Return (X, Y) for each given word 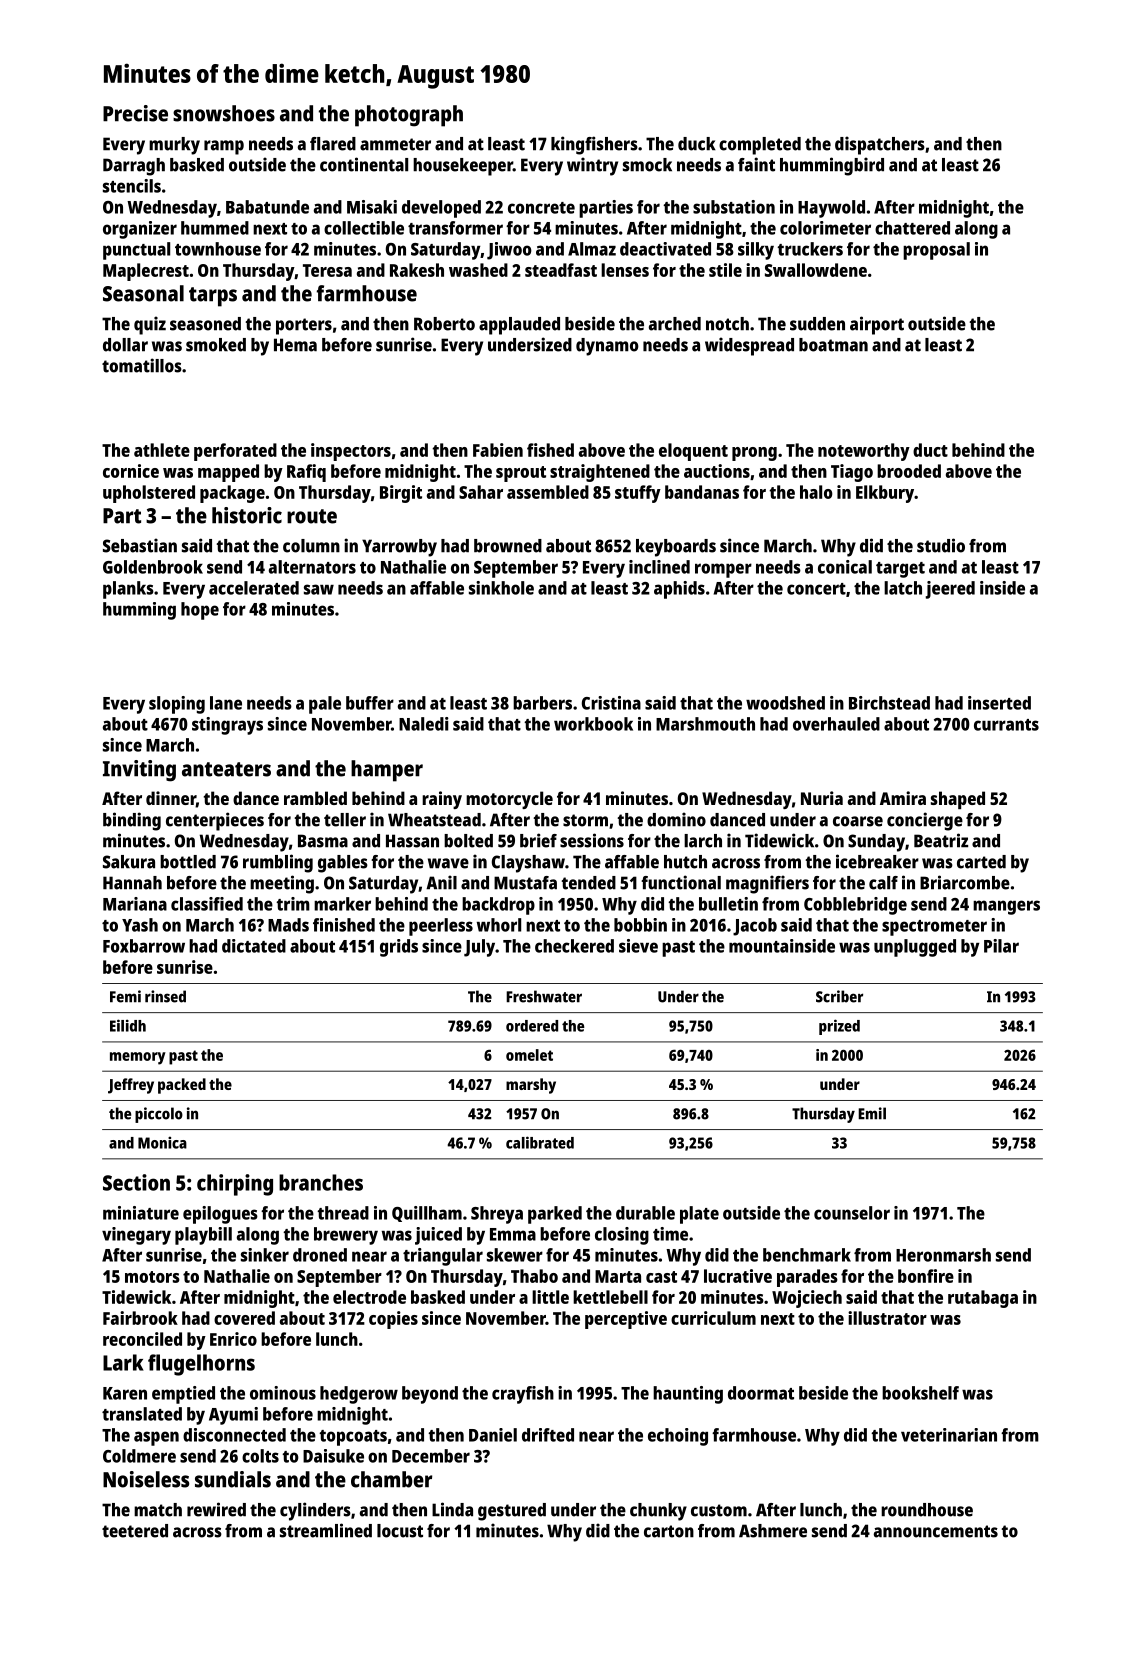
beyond (430, 1395)
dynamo (607, 347)
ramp (224, 147)
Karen (125, 1393)
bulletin (728, 904)
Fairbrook (140, 1318)
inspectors (351, 452)
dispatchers (880, 145)
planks (128, 590)
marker (342, 904)
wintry (592, 166)
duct (930, 450)
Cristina (611, 703)
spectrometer (934, 928)
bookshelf (920, 1393)
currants (1006, 725)
